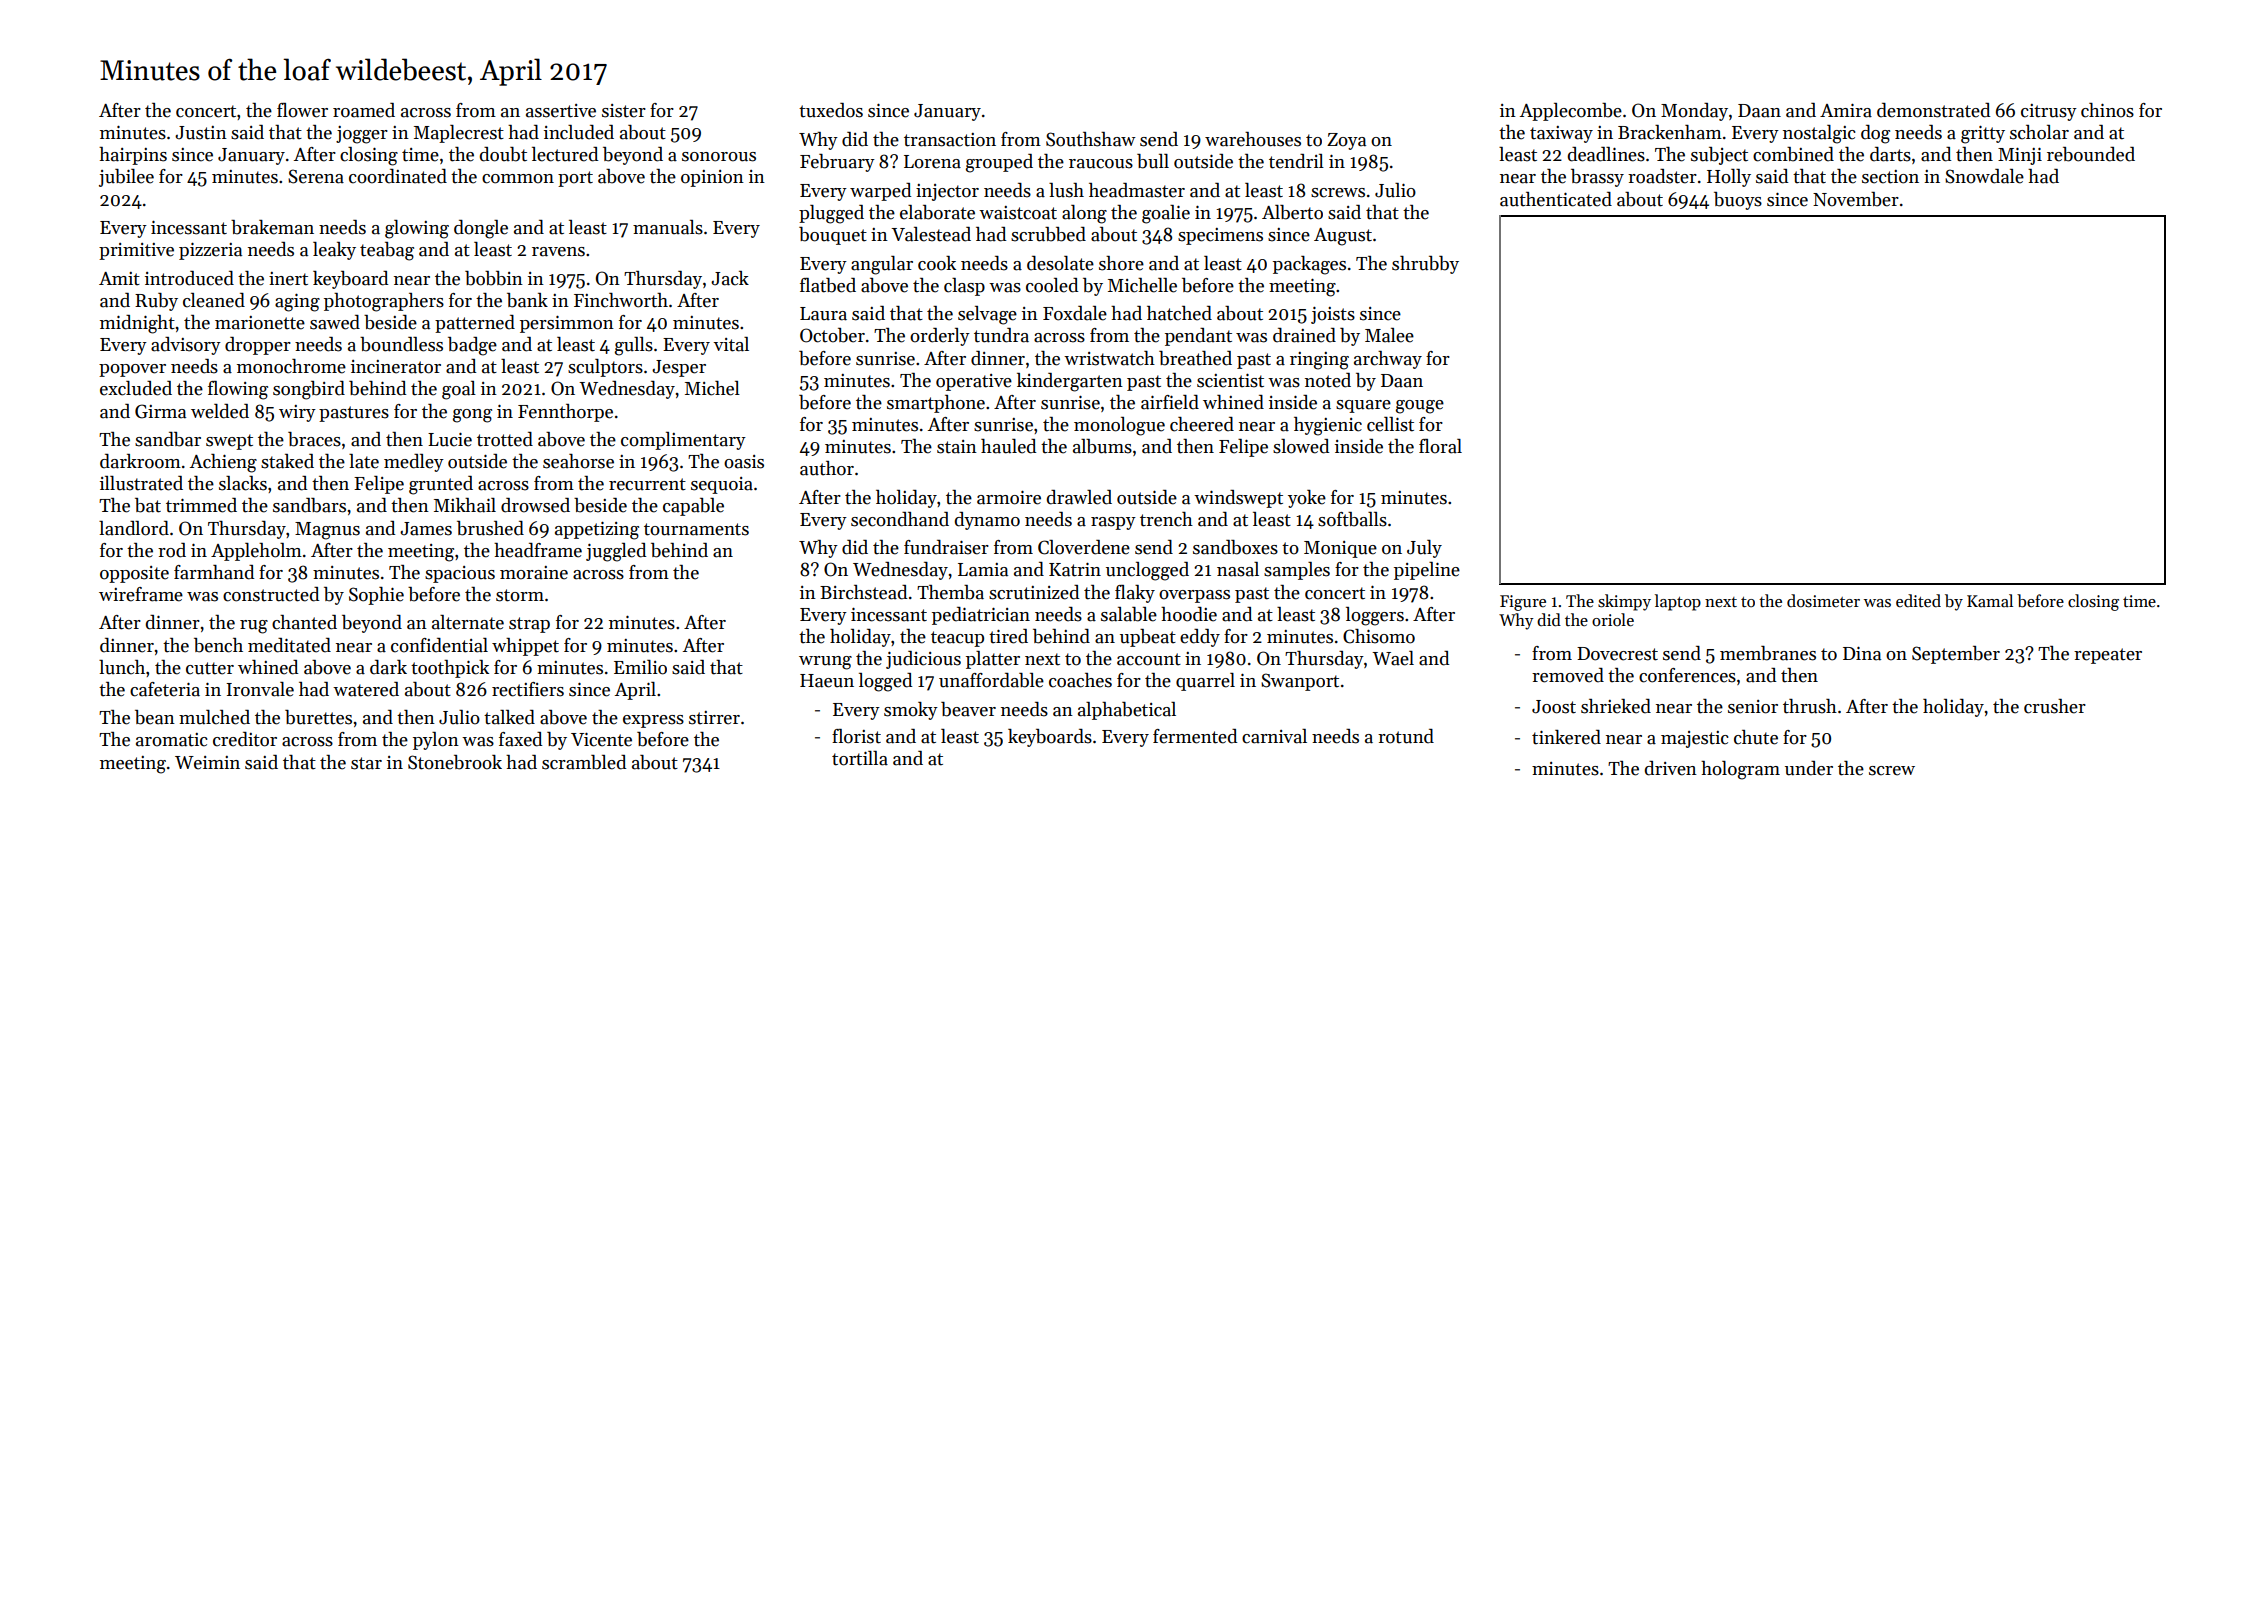 The width and height of the screenshot is (2265, 1602). I want to click on assertive, so click(561, 111).
